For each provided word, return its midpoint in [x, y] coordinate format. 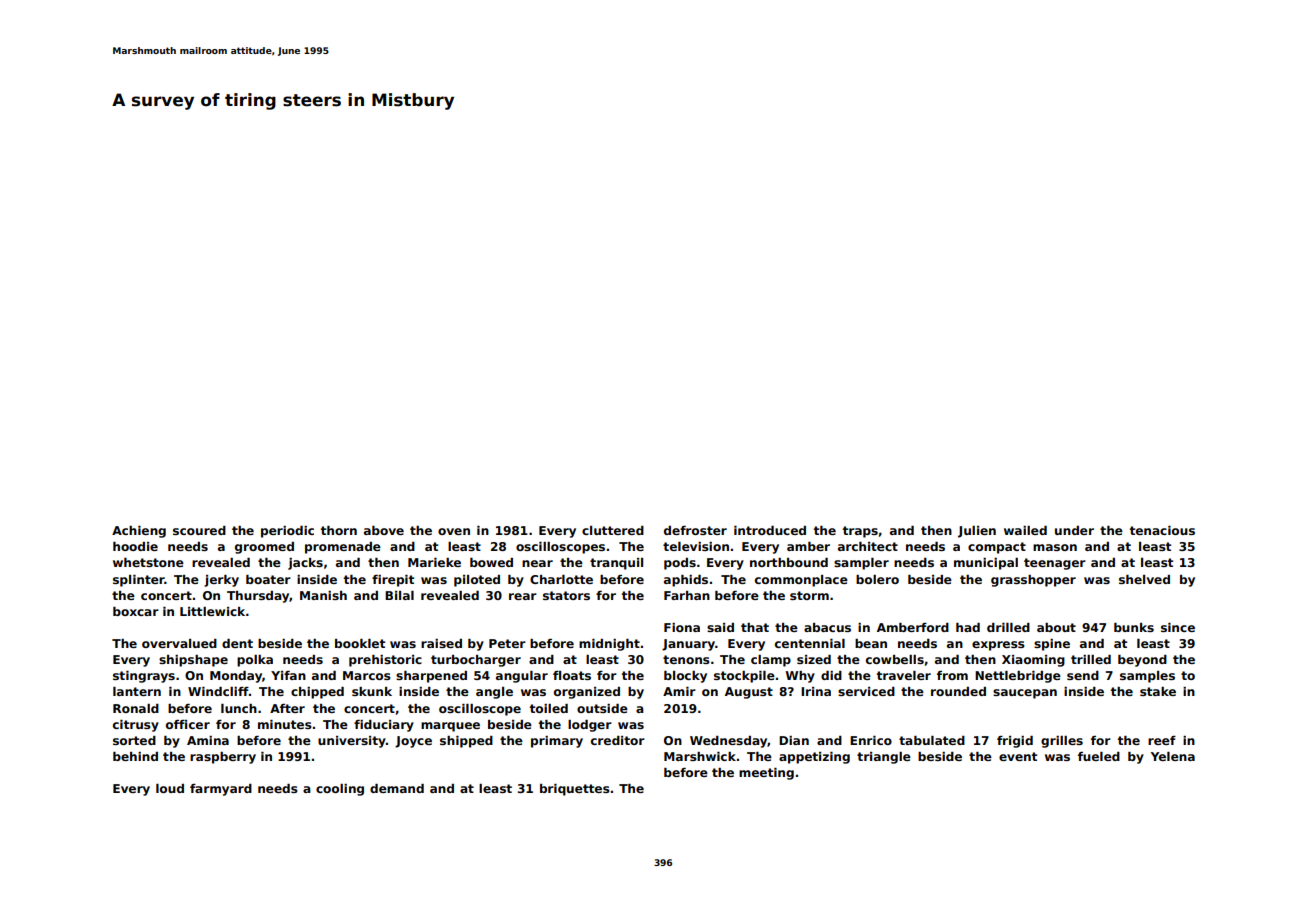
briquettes [575, 790]
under [1074, 530]
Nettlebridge [1018, 677]
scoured [199, 530]
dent [237, 643]
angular [522, 677]
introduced [770, 530]
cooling [340, 790]
